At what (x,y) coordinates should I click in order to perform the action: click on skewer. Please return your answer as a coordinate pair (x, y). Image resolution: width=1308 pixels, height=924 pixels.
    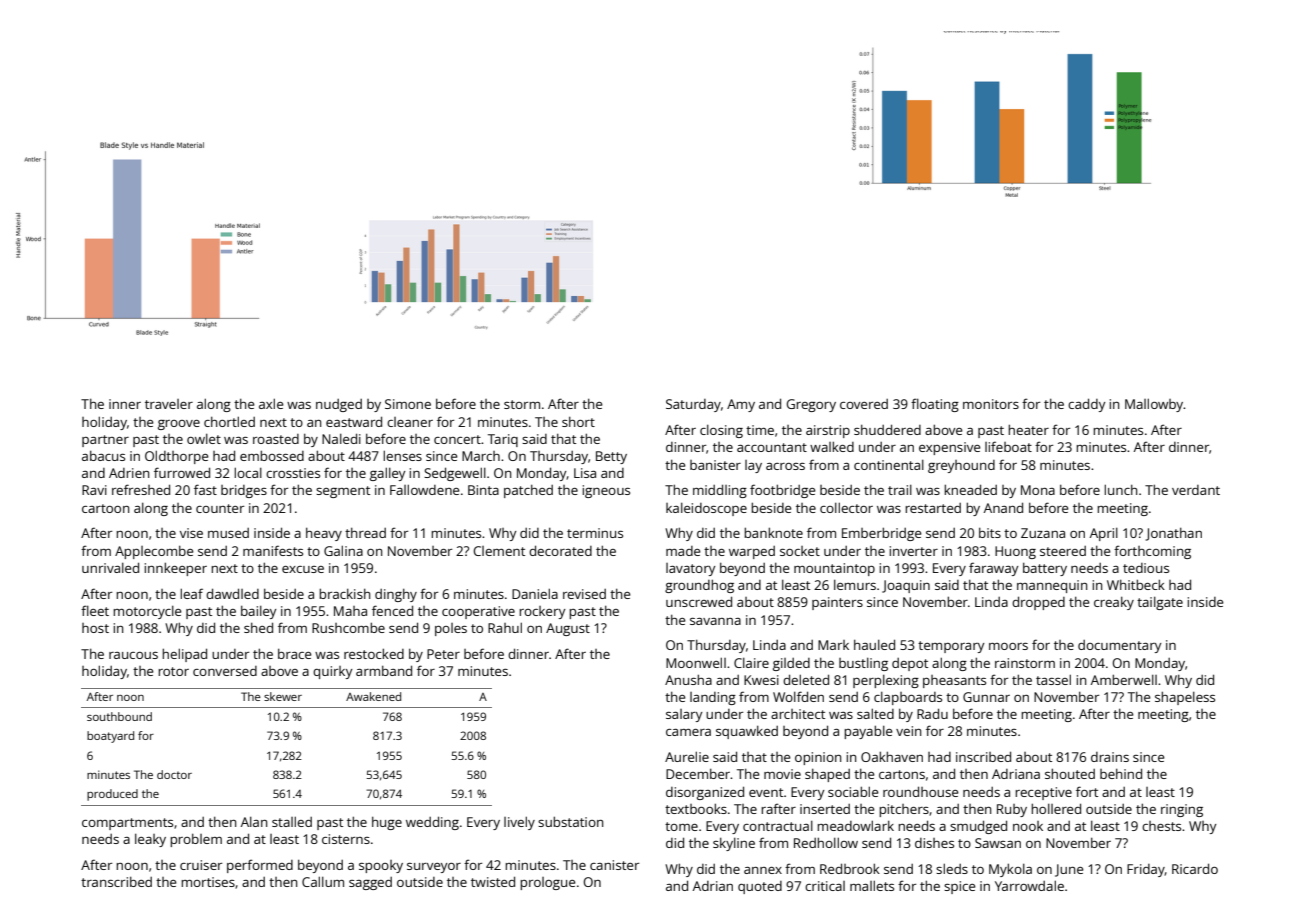
    Looking at the image, I should click on (283, 696).
